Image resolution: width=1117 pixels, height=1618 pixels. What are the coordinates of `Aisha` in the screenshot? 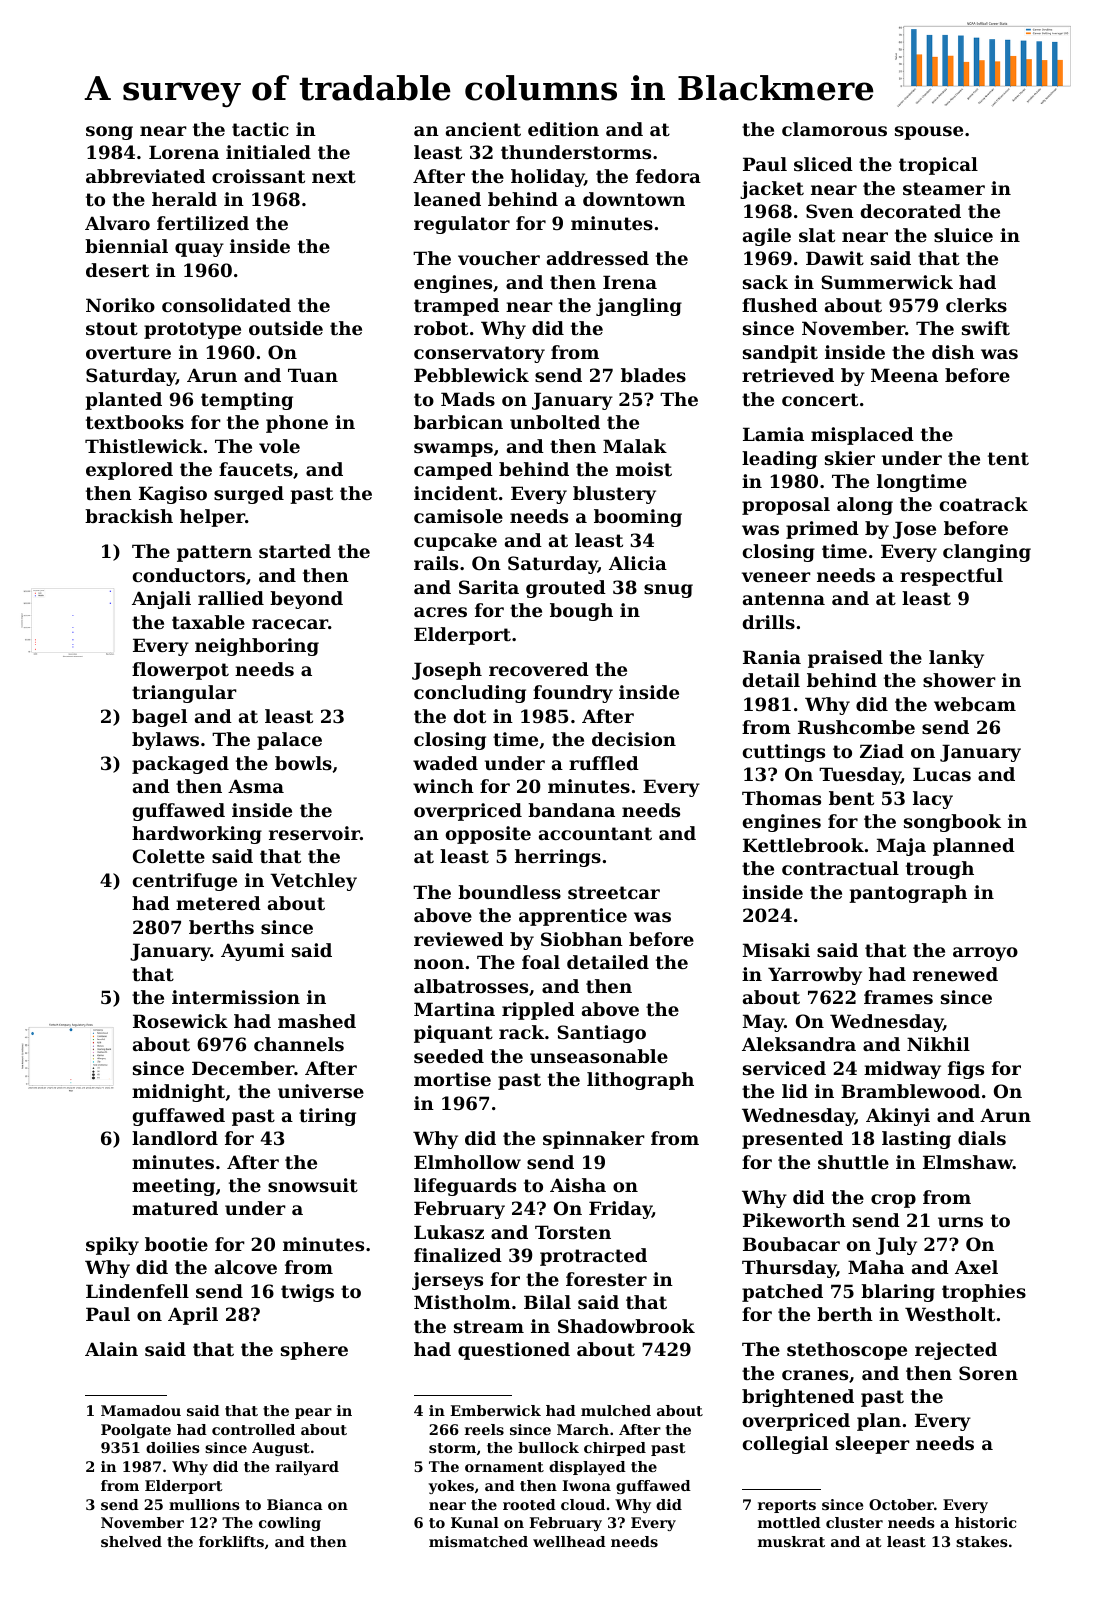 It's located at (578, 1185).
